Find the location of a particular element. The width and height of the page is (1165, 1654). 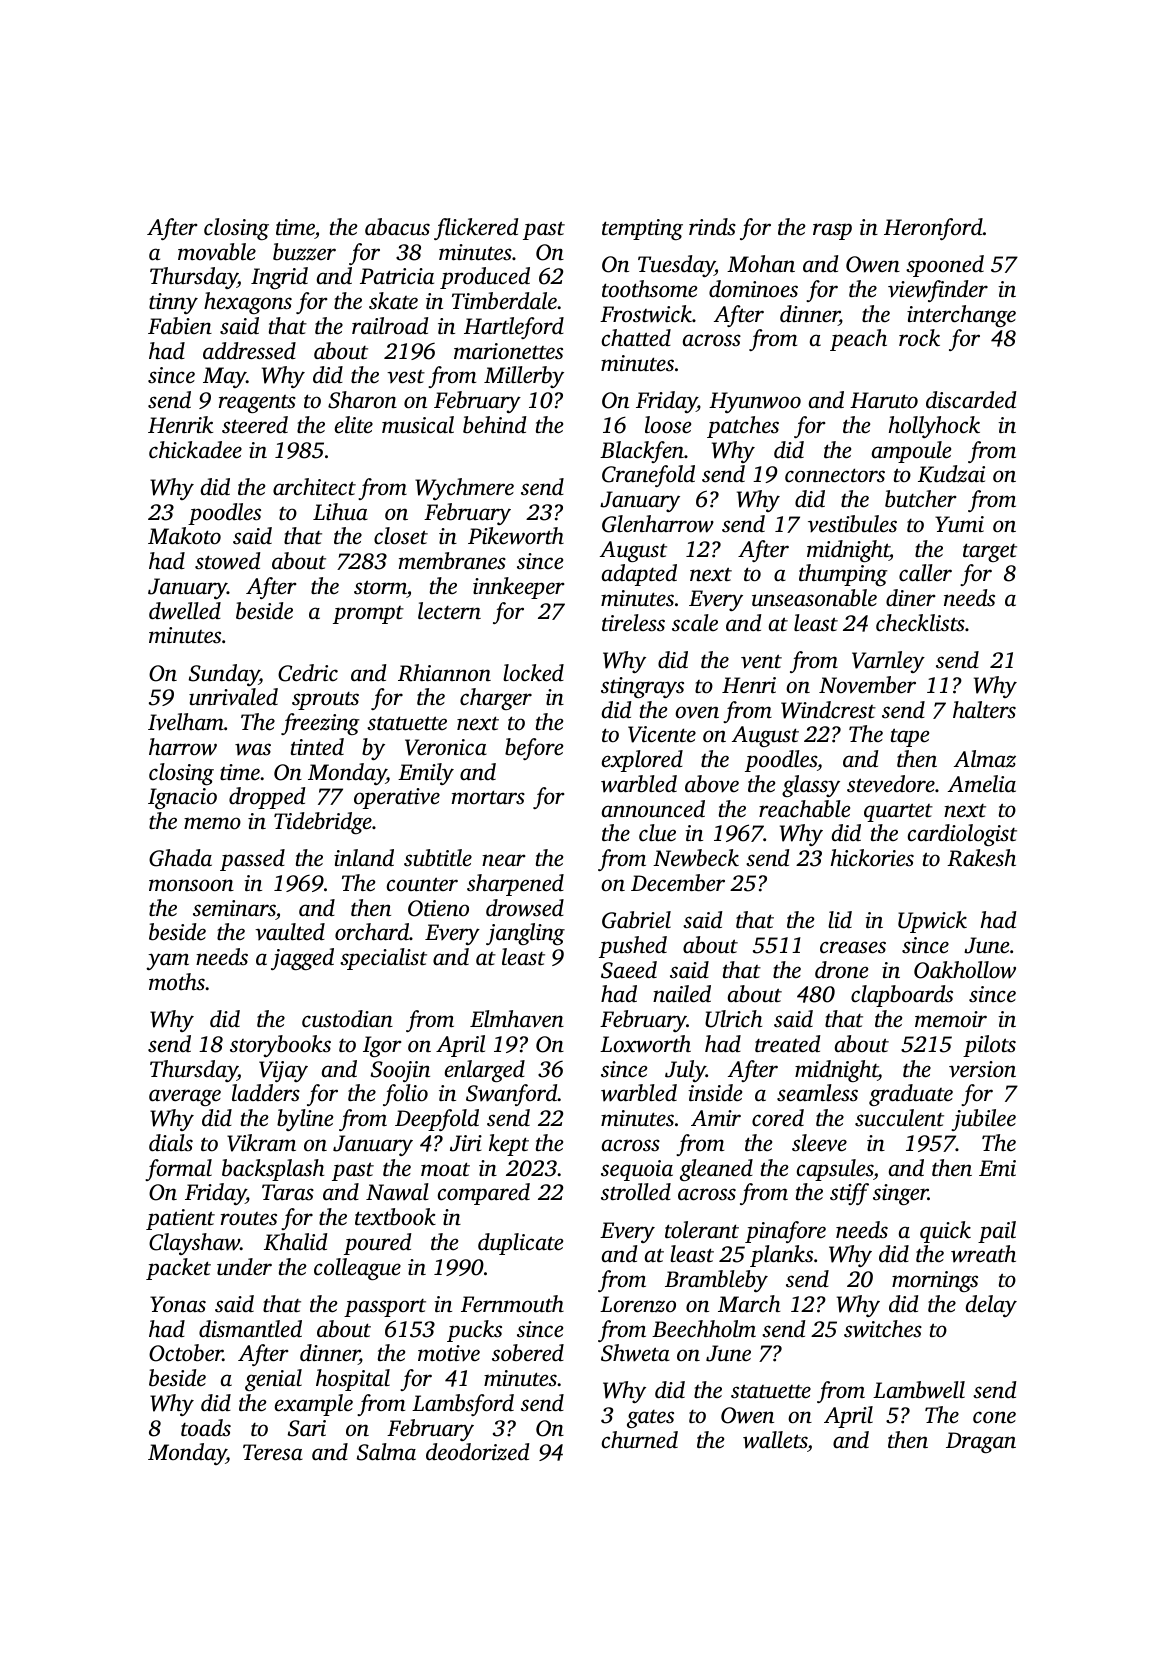

Almaz is located at coordinates (985, 758).
